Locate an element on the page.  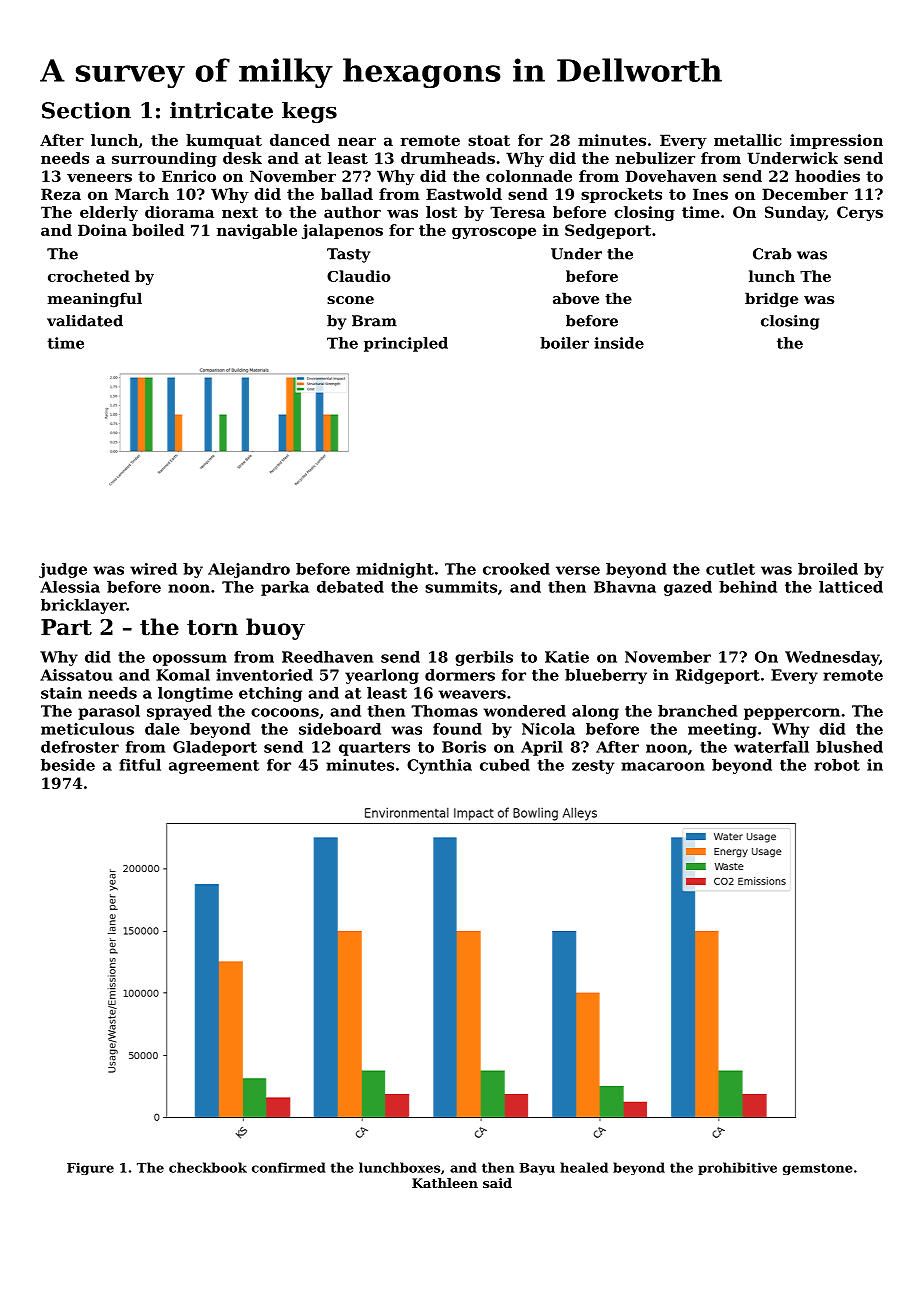
inside is located at coordinates (619, 343).
